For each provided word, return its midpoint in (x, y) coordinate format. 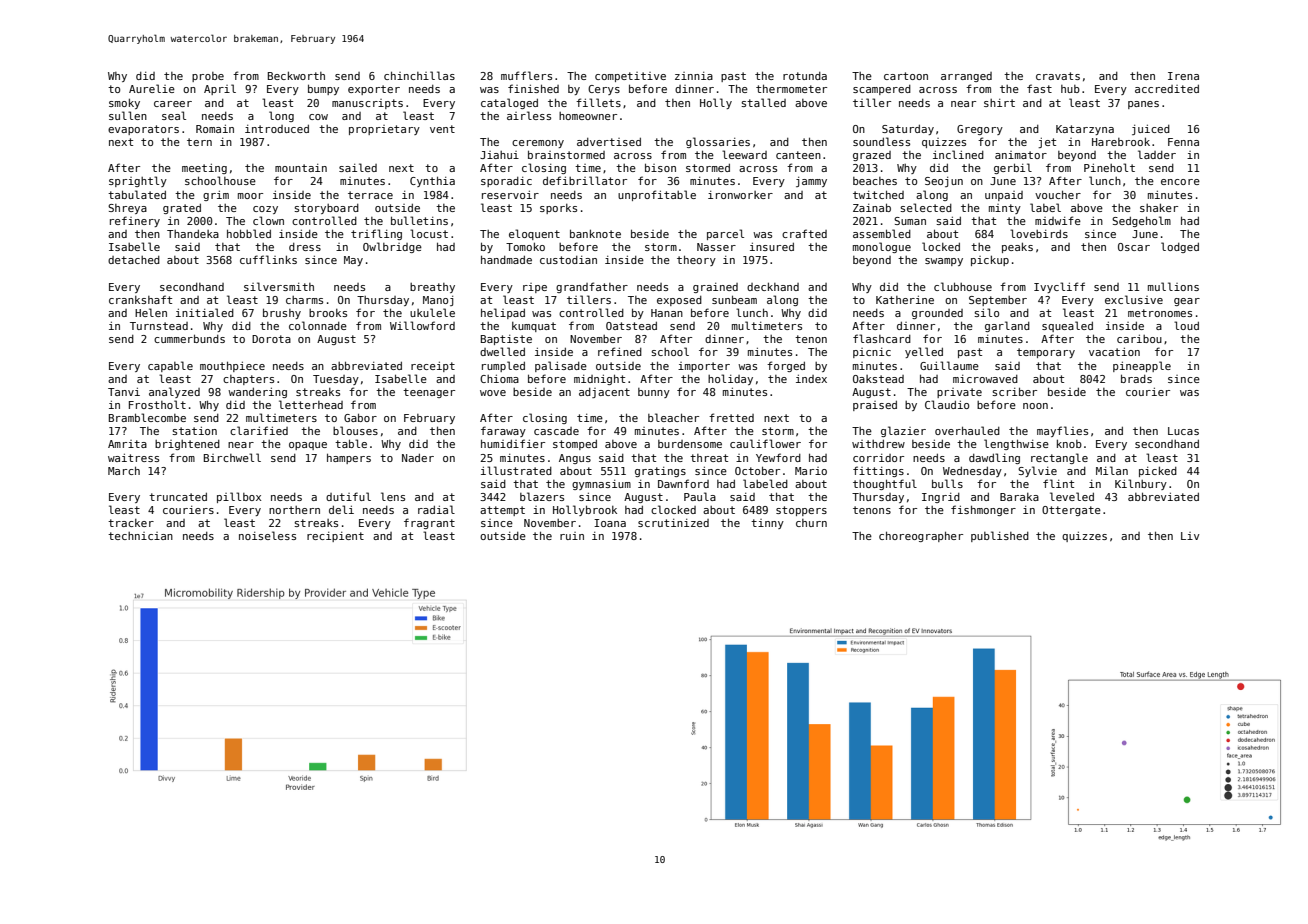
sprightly (138, 181)
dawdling (994, 458)
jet (1047, 143)
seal (174, 115)
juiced (1151, 130)
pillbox (239, 497)
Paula (700, 496)
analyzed (174, 392)
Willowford (422, 325)
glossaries (718, 142)
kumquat (534, 327)
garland (1007, 326)
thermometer (791, 88)
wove (493, 393)
